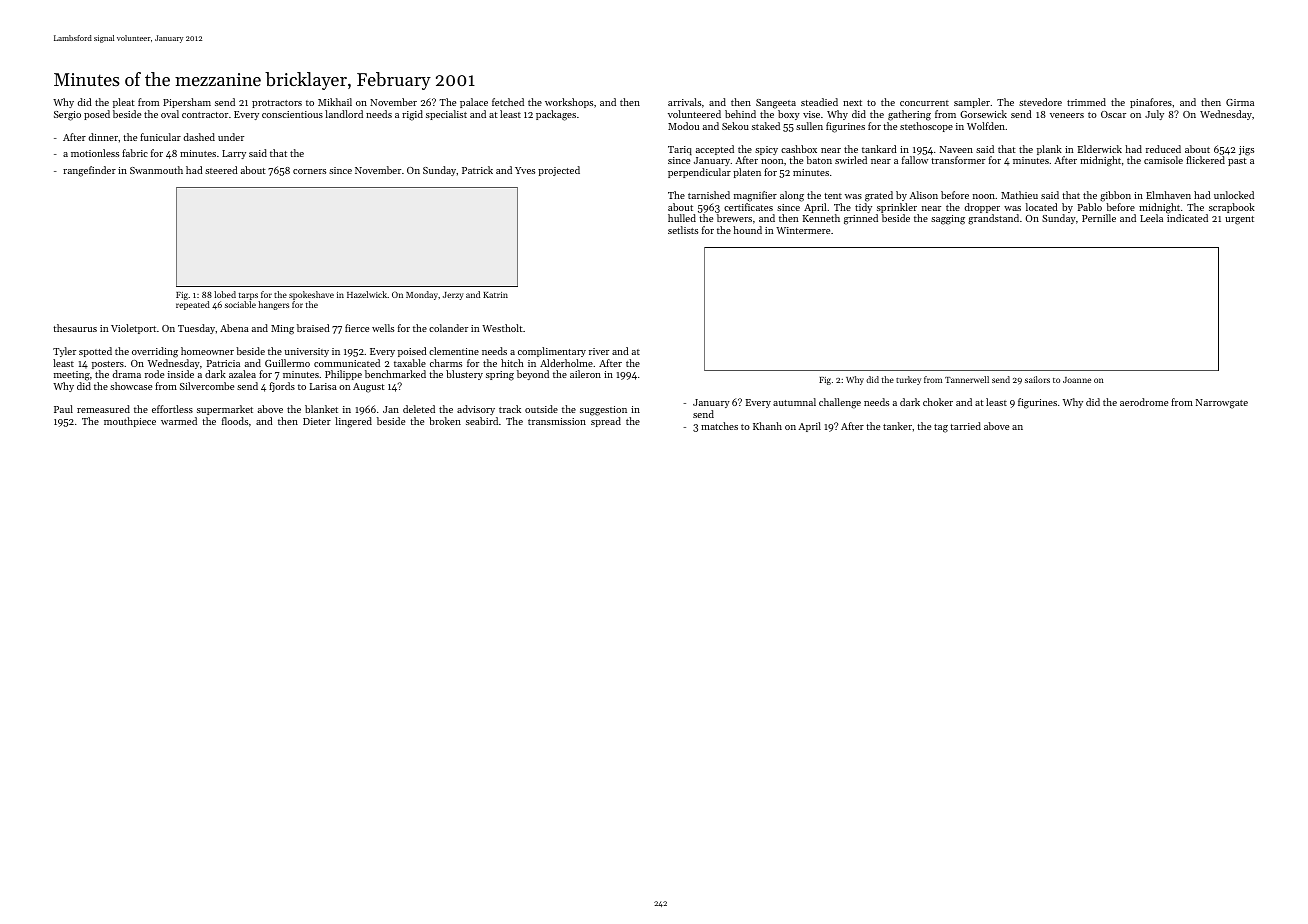  I want to click on Paul, so click(63, 409).
